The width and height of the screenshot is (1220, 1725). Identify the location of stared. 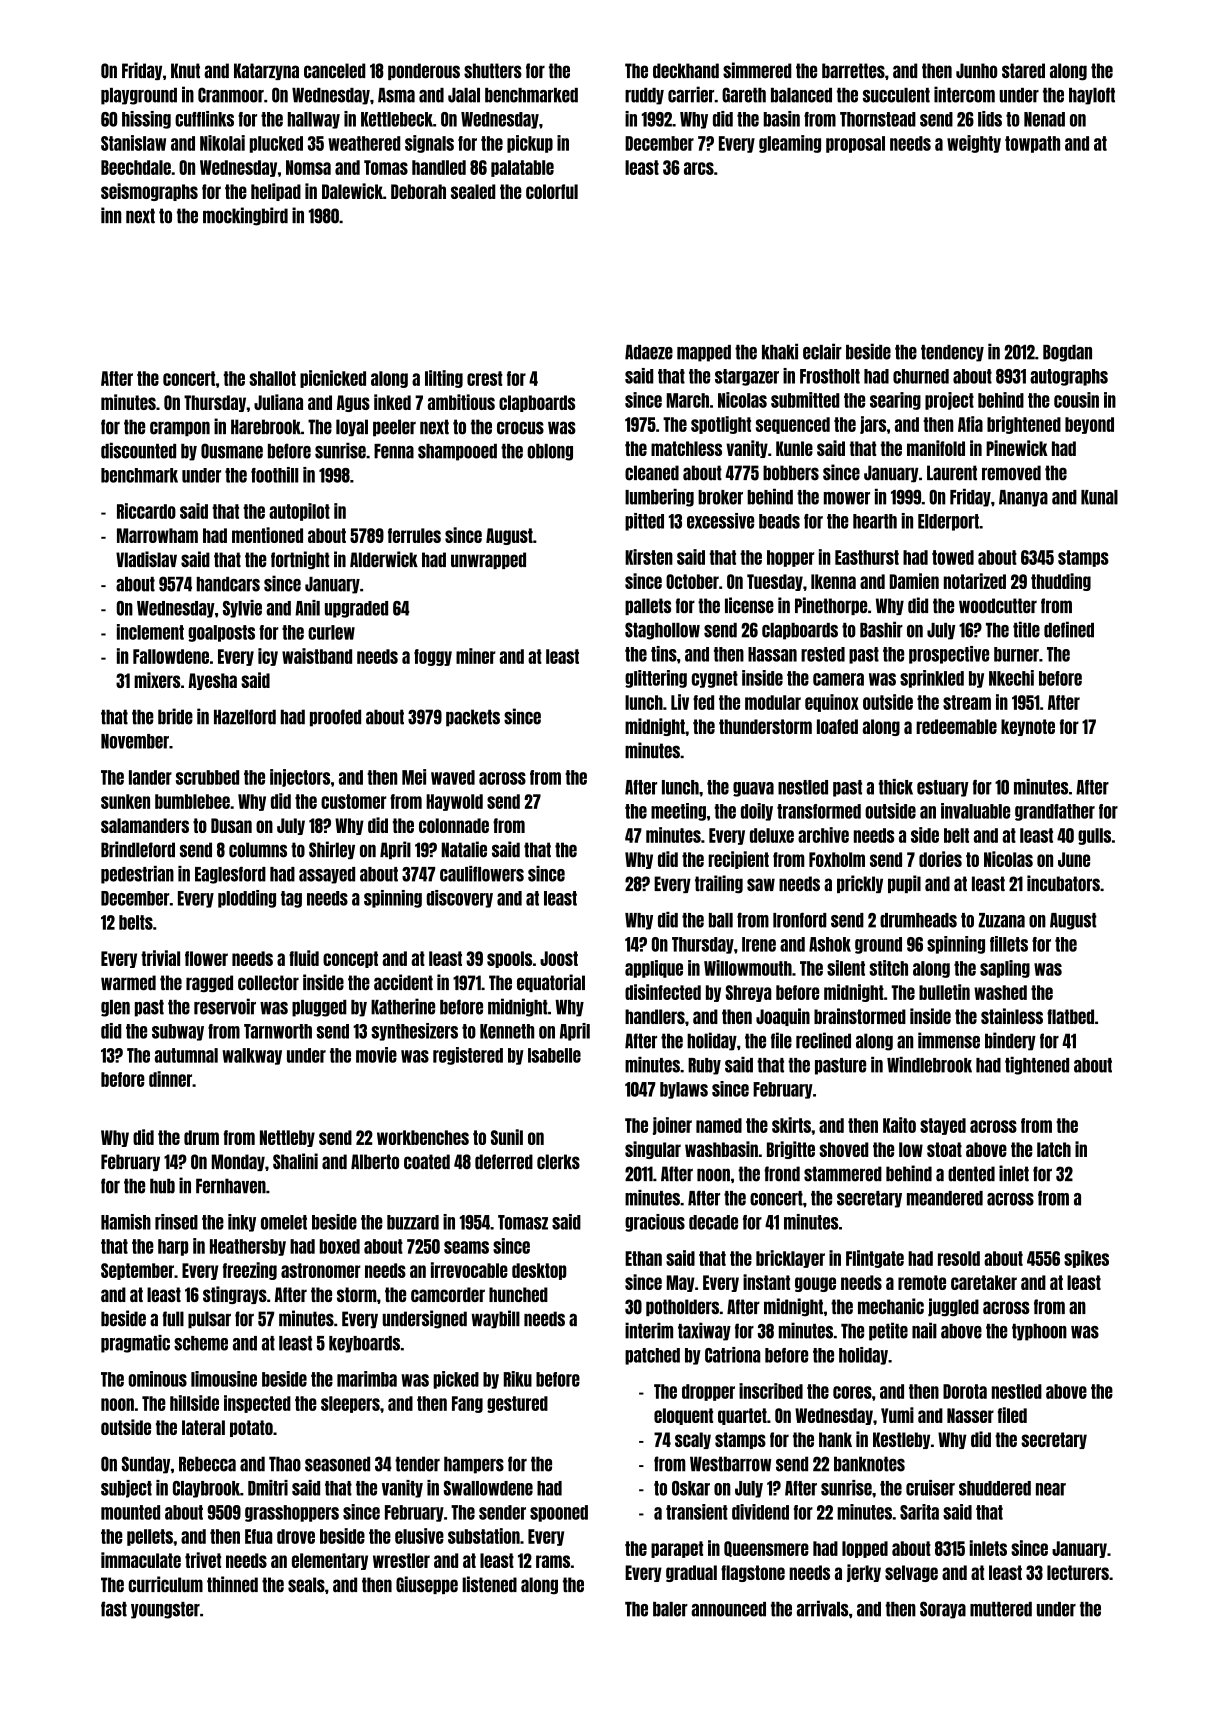
(1023, 70).
